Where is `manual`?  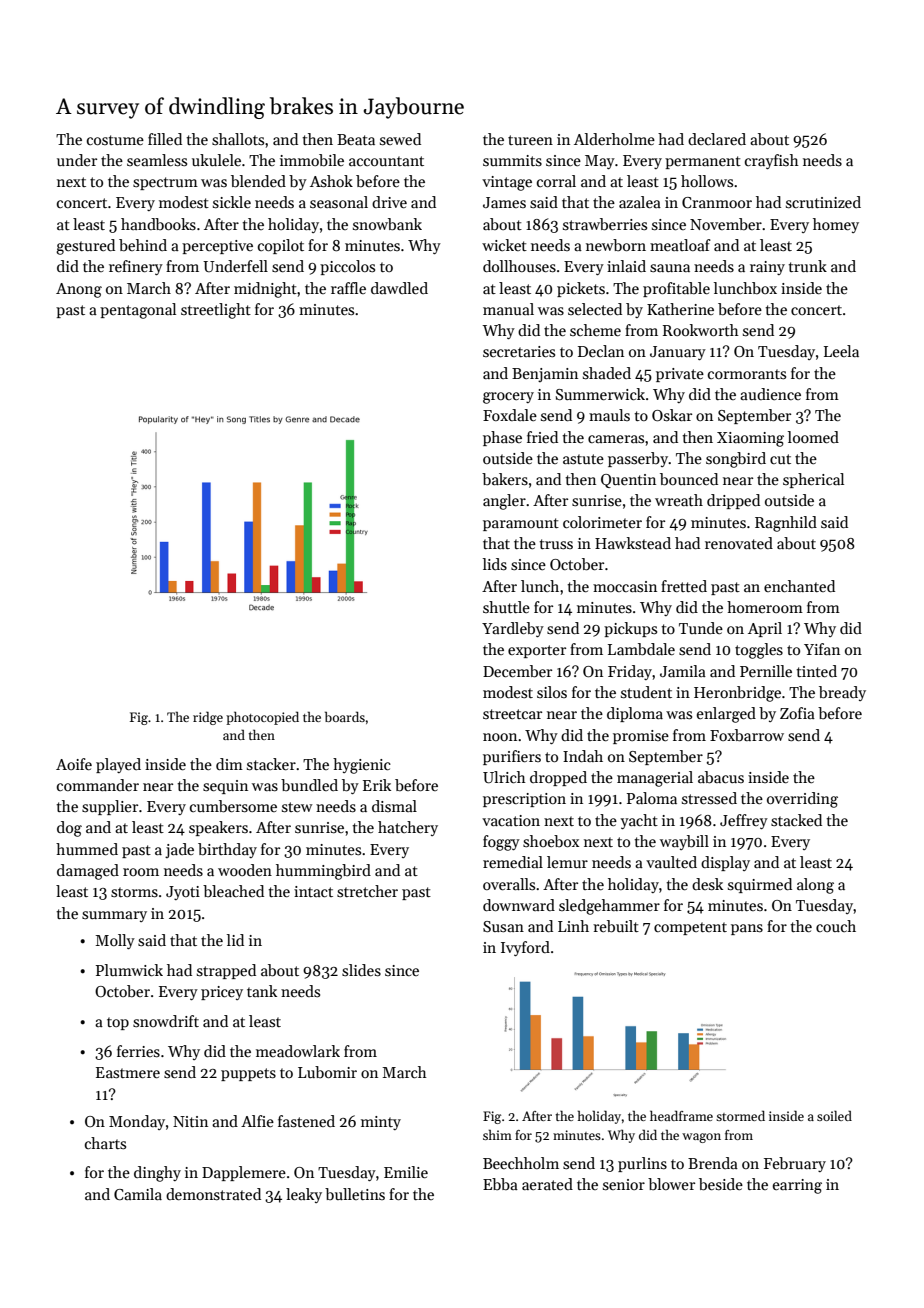
manual is located at coordinates (508, 309).
